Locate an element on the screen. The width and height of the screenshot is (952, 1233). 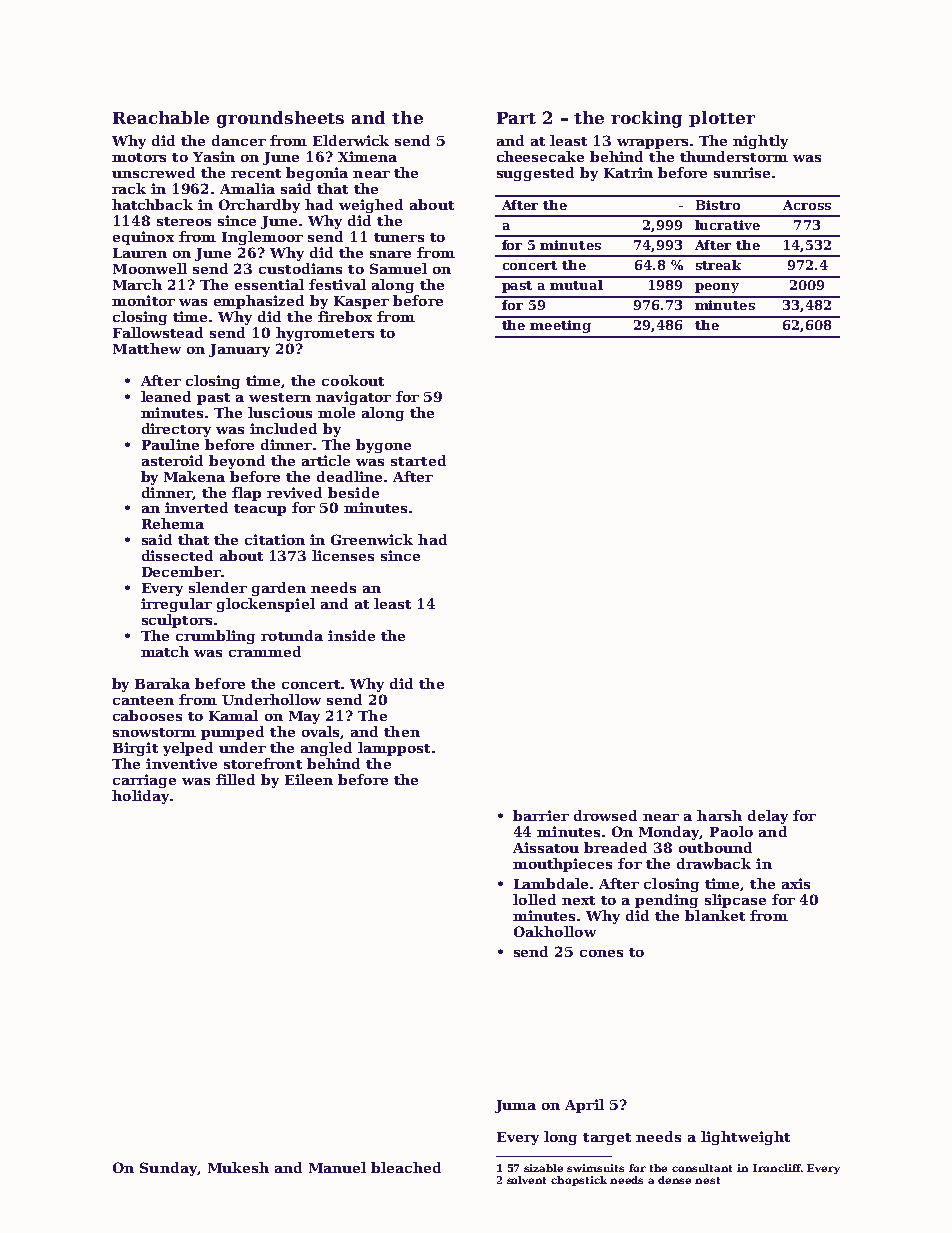
Mukesh is located at coordinates (238, 1167).
